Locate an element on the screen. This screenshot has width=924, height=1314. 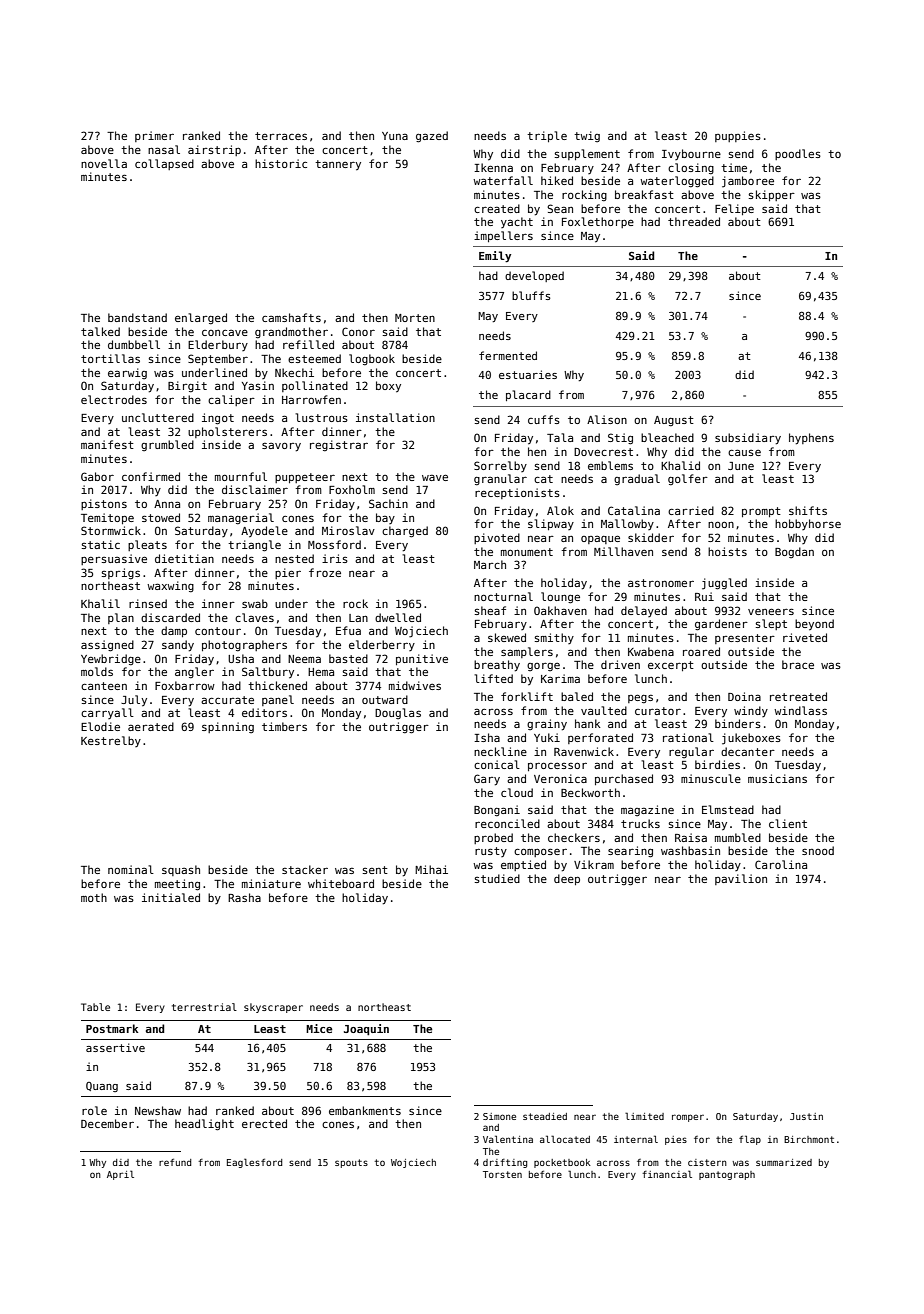
Birchmont is located at coordinates (809, 1139).
